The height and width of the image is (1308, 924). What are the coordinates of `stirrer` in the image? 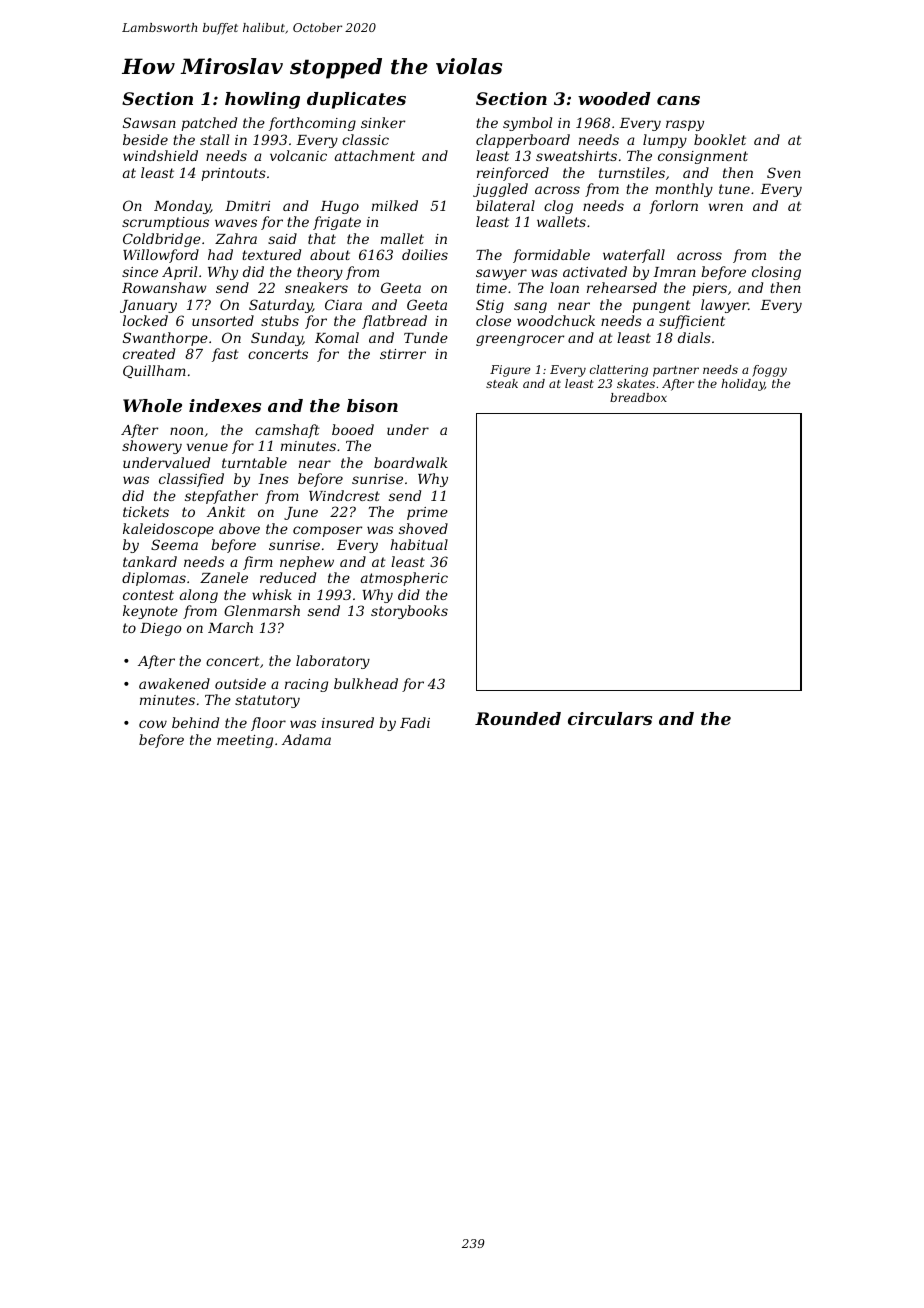 It's located at (403, 354).
